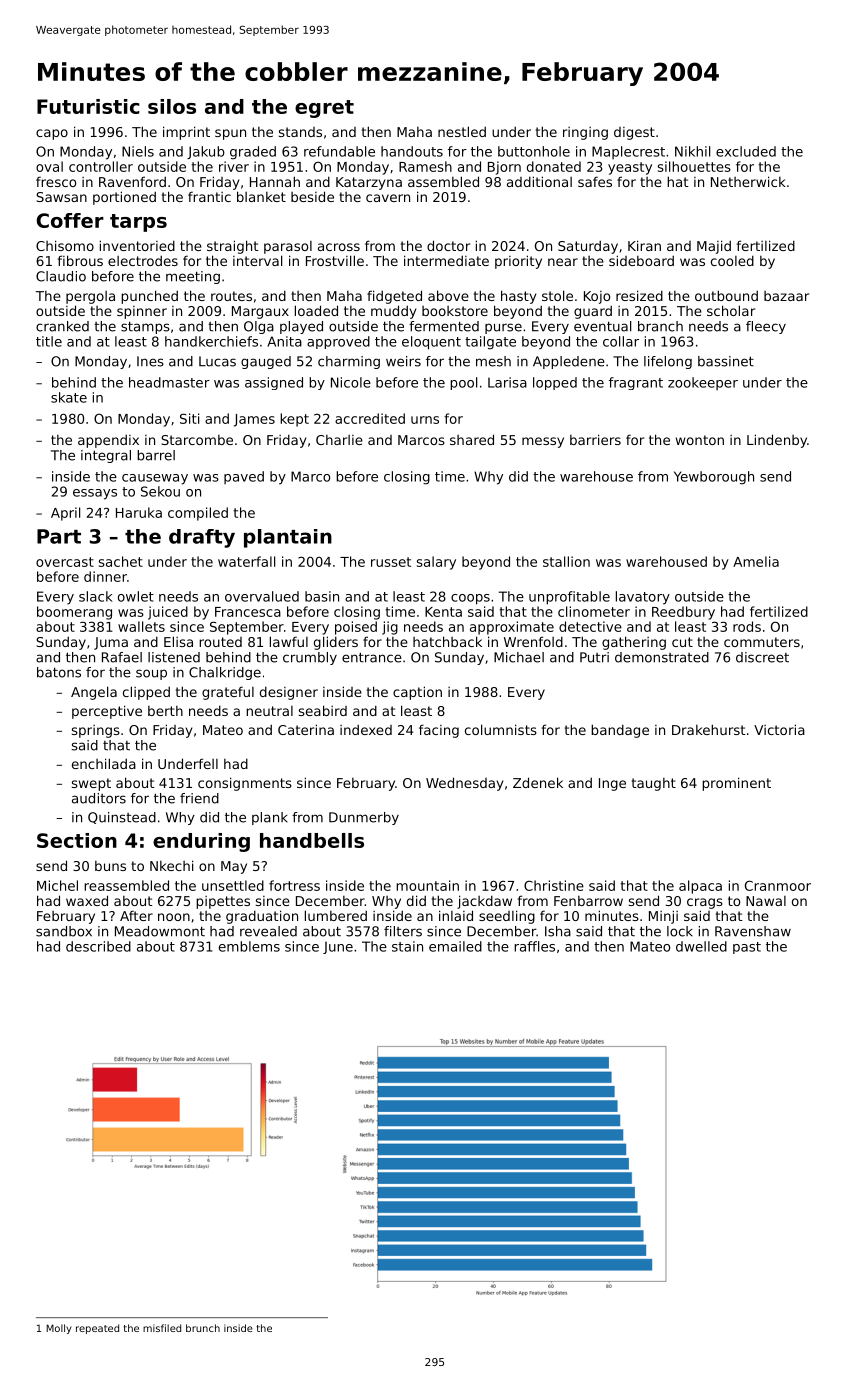 Image resolution: width=849 pixels, height=1400 pixels. What do you see at coordinates (310, 658) in the document?
I see `crumbly` at bounding box center [310, 658].
